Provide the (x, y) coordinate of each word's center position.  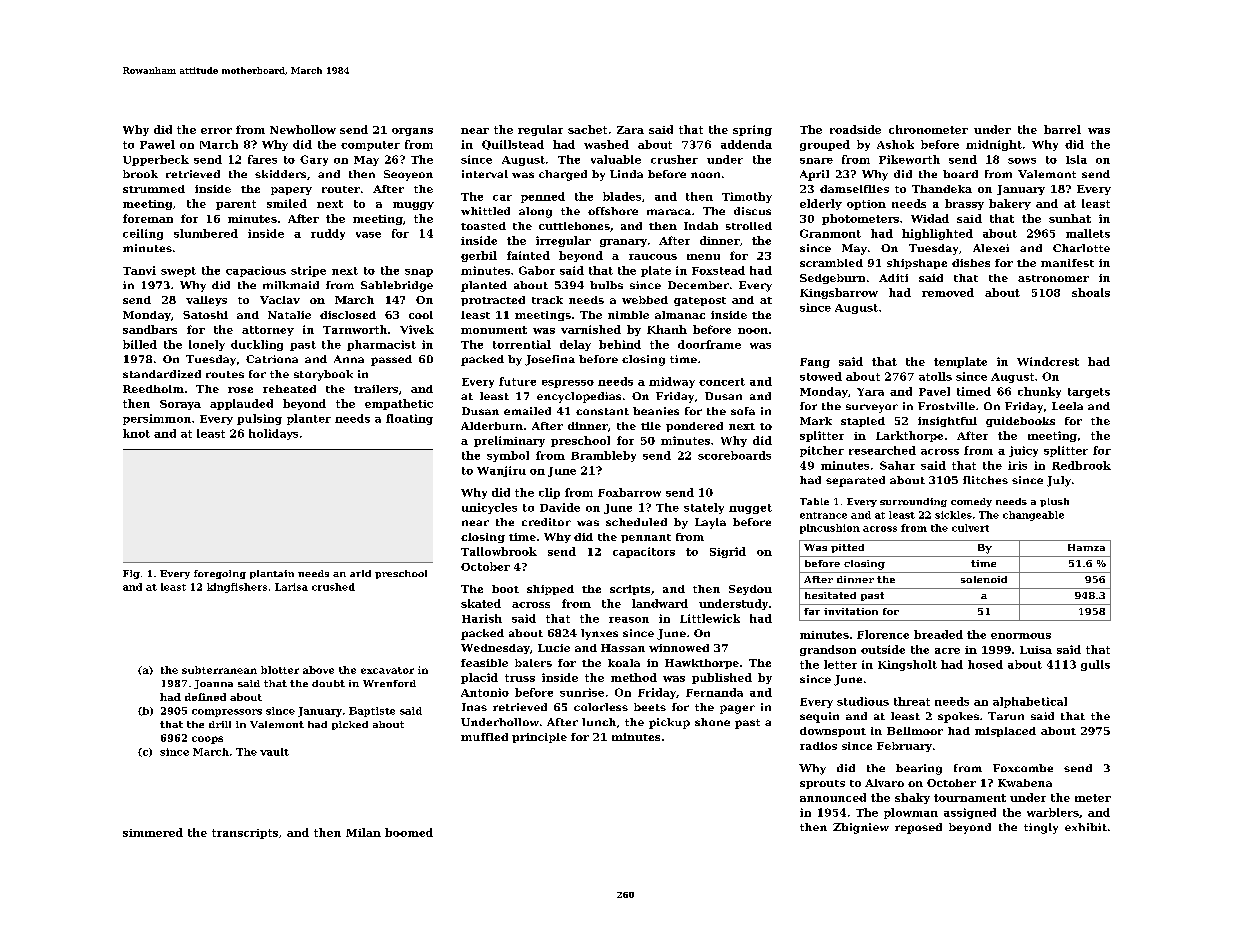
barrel (1062, 129)
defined (205, 697)
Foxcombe (1023, 768)
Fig (131, 574)
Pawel (157, 144)
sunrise (582, 692)
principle (539, 738)
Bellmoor (915, 731)
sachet (587, 129)
